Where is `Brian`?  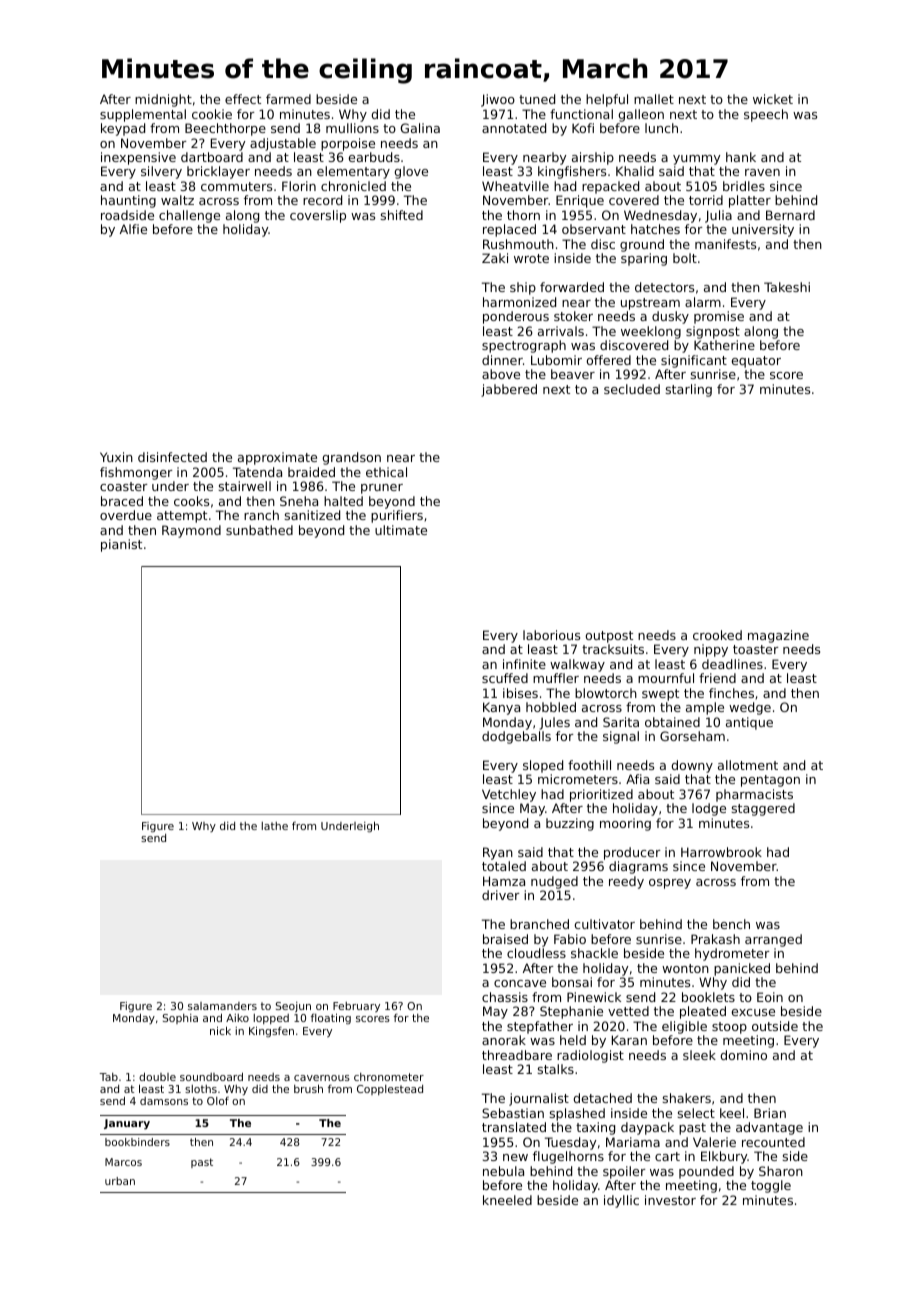
Brian is located at coordinates (770, 1113).
